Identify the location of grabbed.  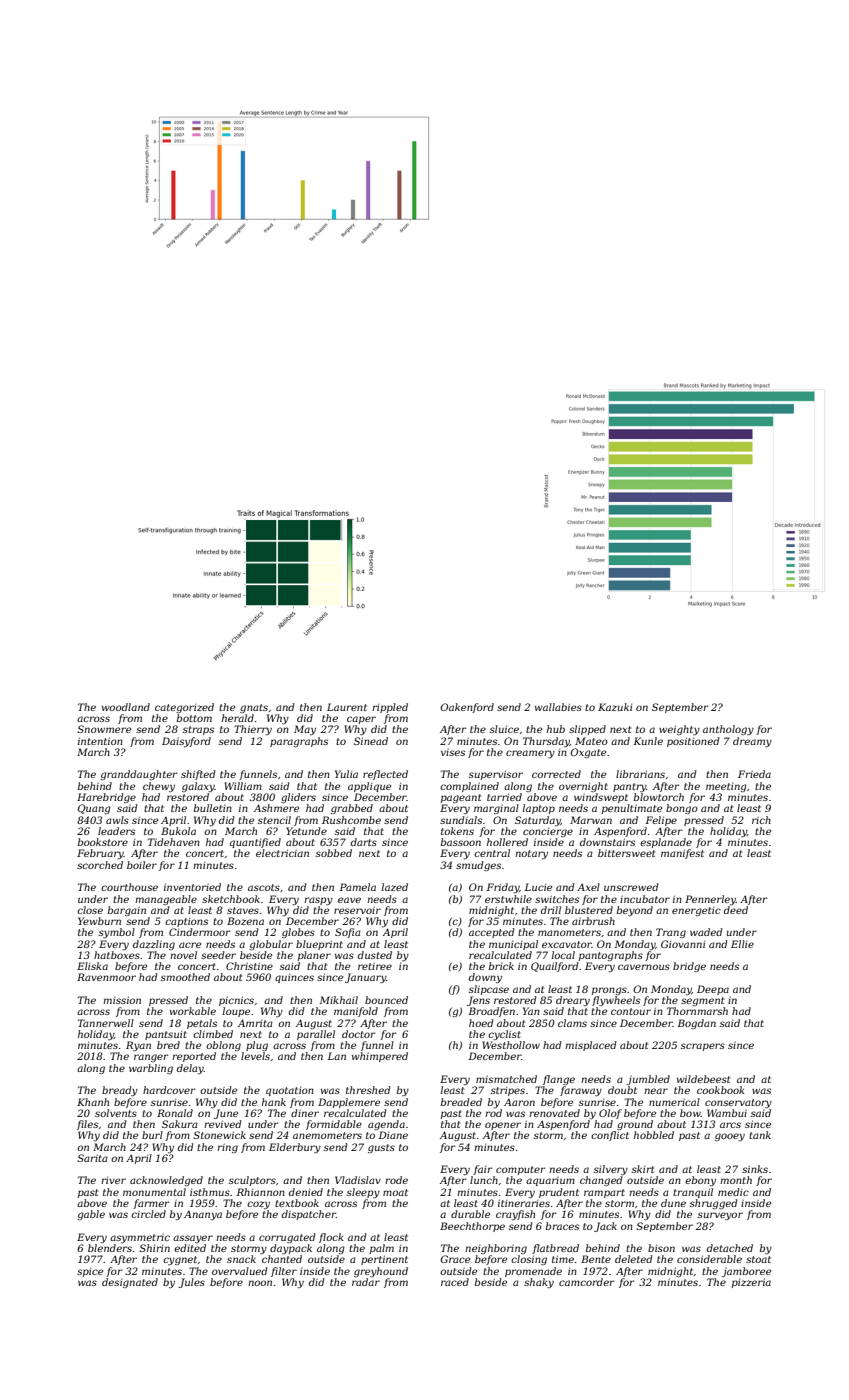
(352, 809).
